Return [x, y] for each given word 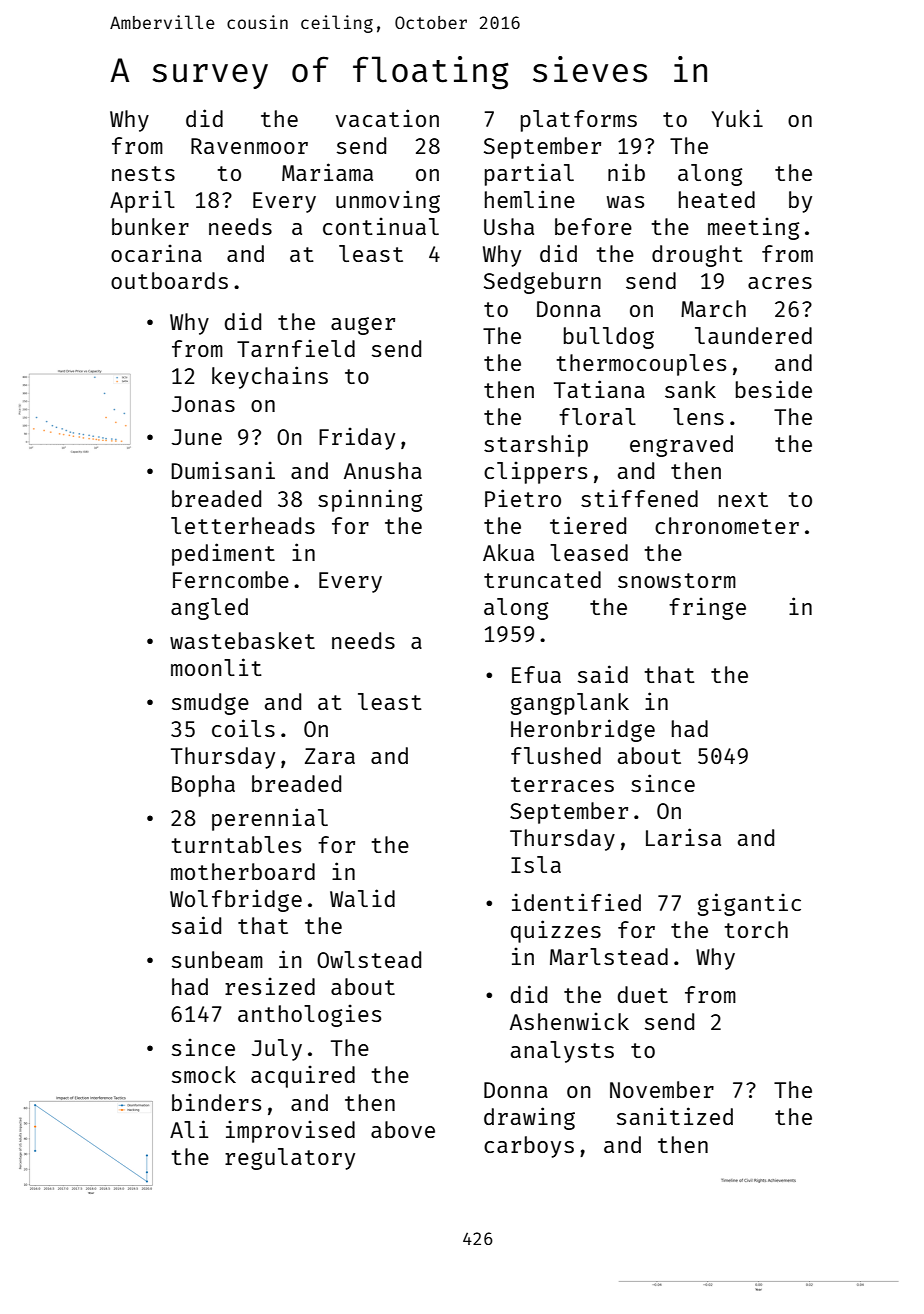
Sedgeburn [542, 283]
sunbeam [217, 959]
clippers [535, 472]
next [743, 499]
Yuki [737, 118]
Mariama [327, 172]
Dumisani [223, 470]
